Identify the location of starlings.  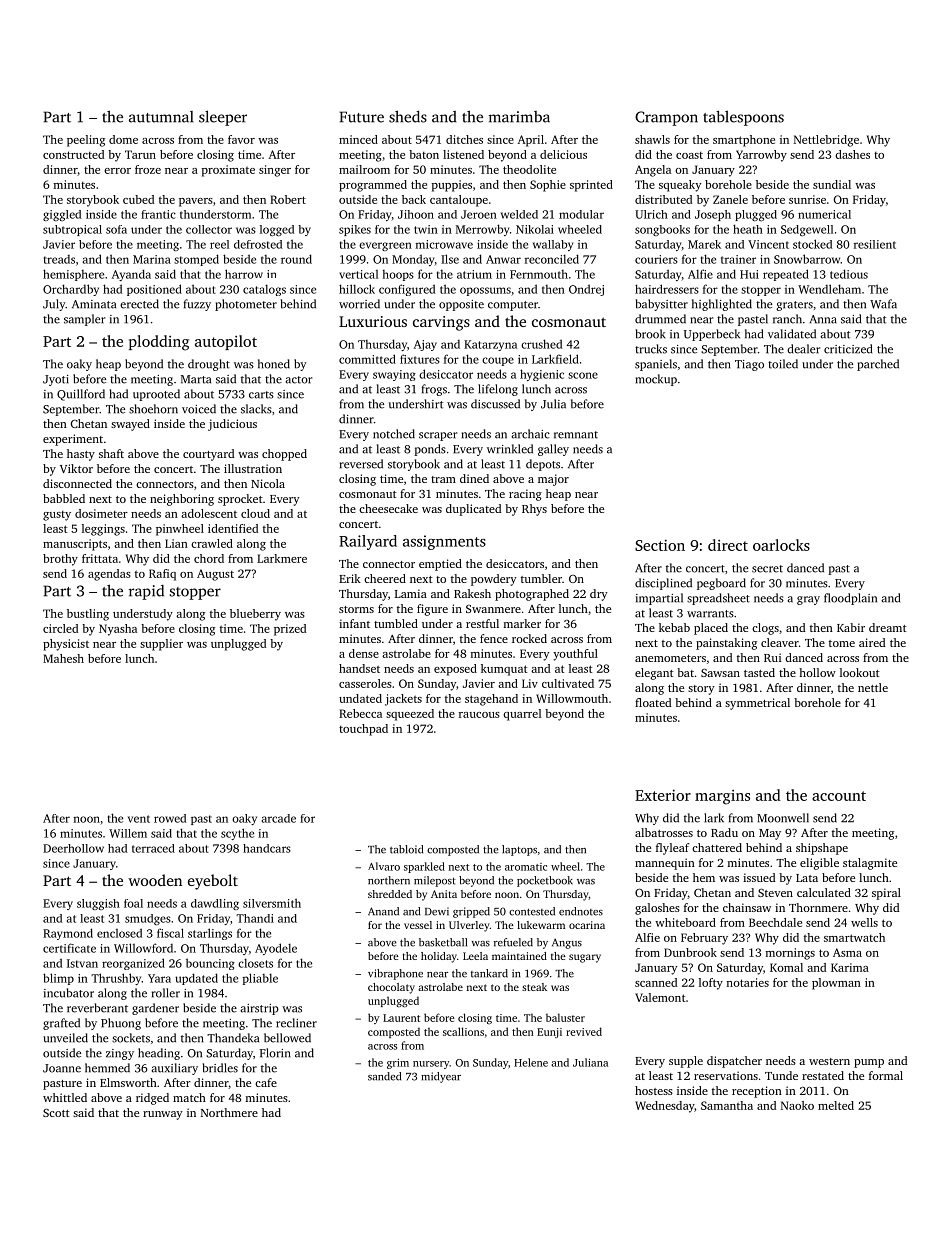
(210, 934).
